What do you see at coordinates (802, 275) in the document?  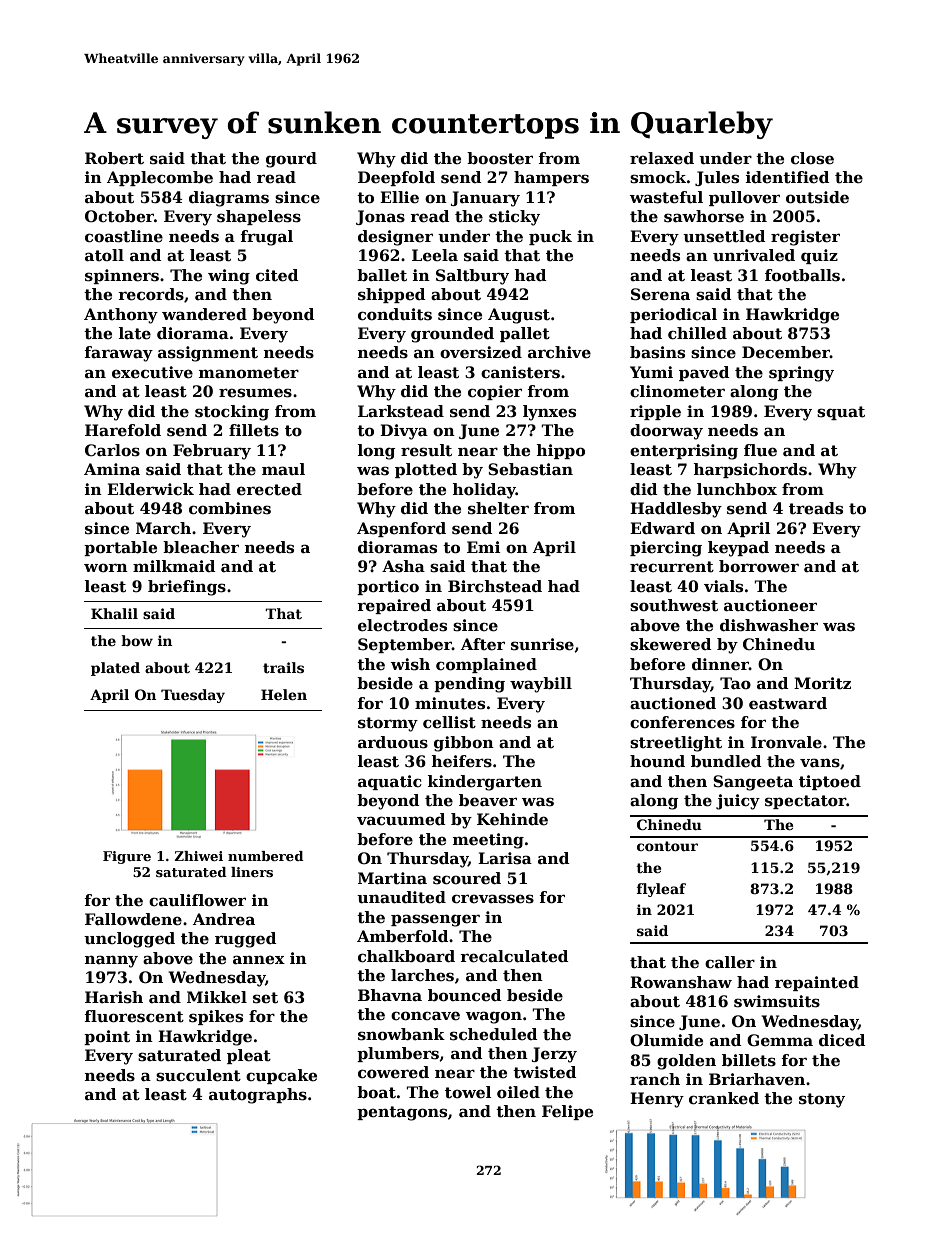 I see `footballs` at bounding box center [802, 275].
